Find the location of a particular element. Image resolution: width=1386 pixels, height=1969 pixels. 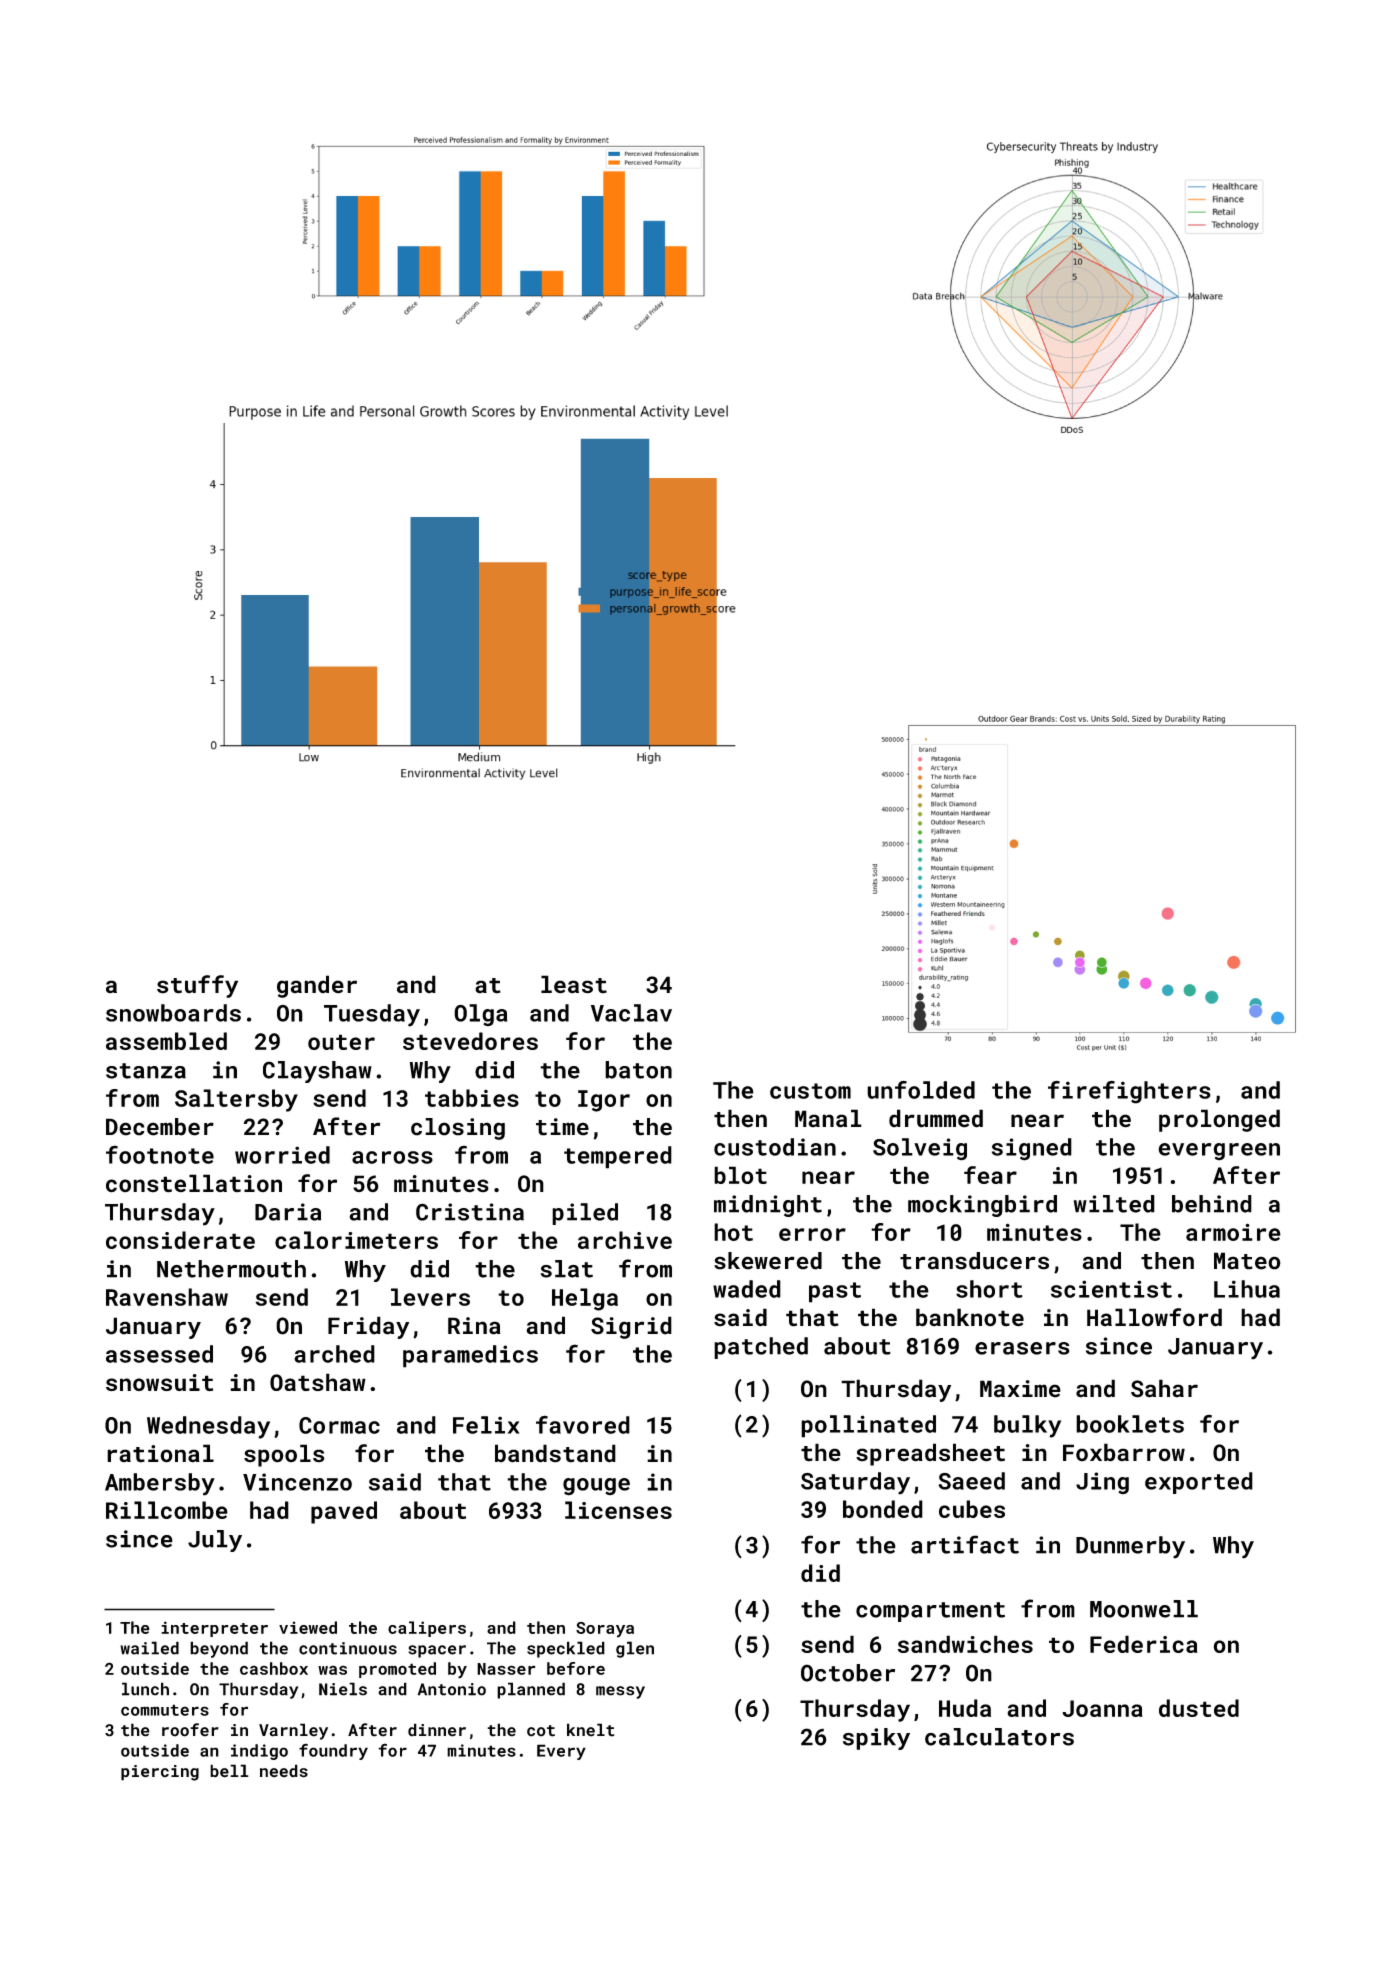

spiky is located at coordinates (876, 1739).
